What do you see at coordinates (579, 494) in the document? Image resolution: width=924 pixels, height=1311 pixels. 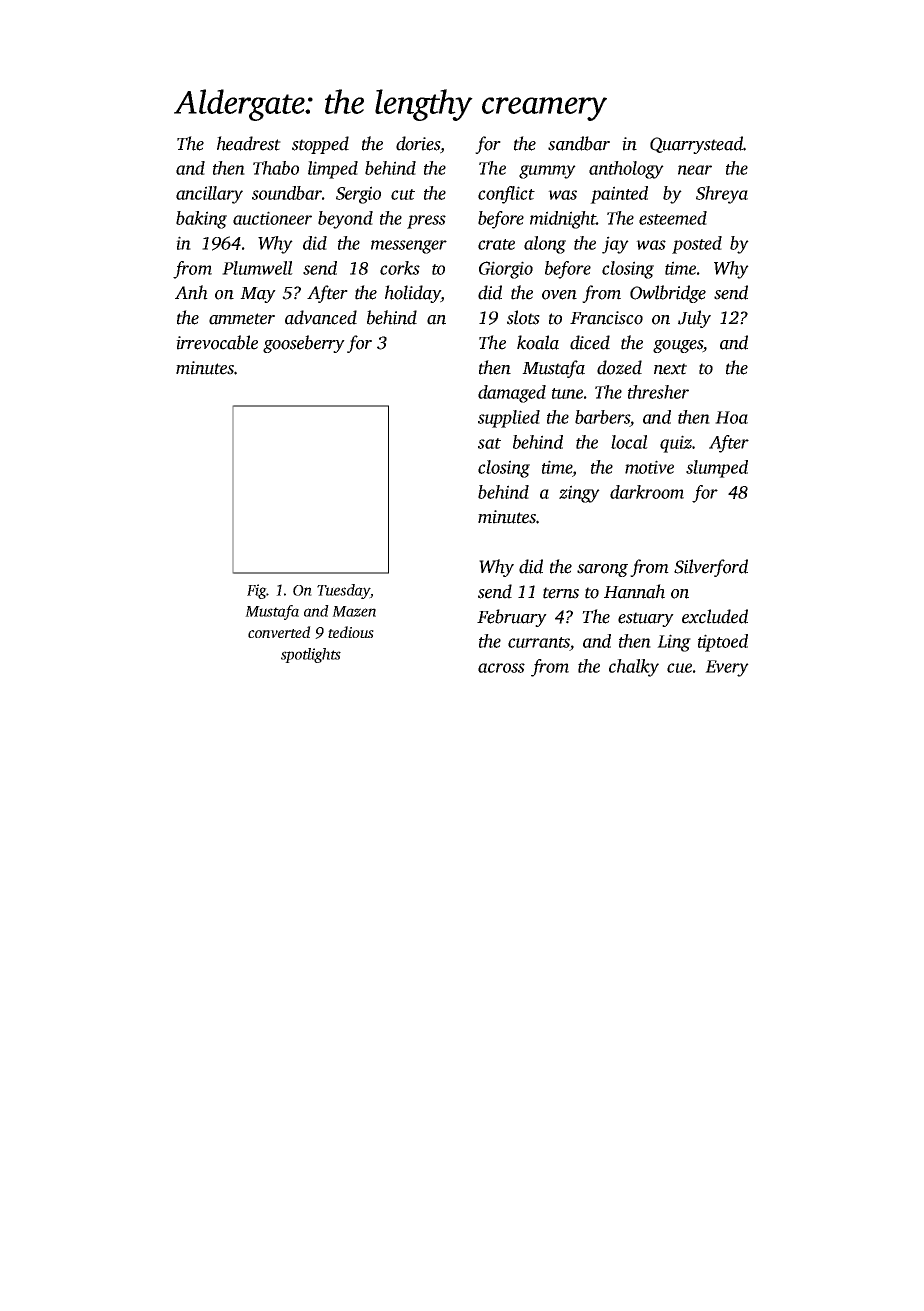 I see `zingy` at bounding box center [579, 494].
